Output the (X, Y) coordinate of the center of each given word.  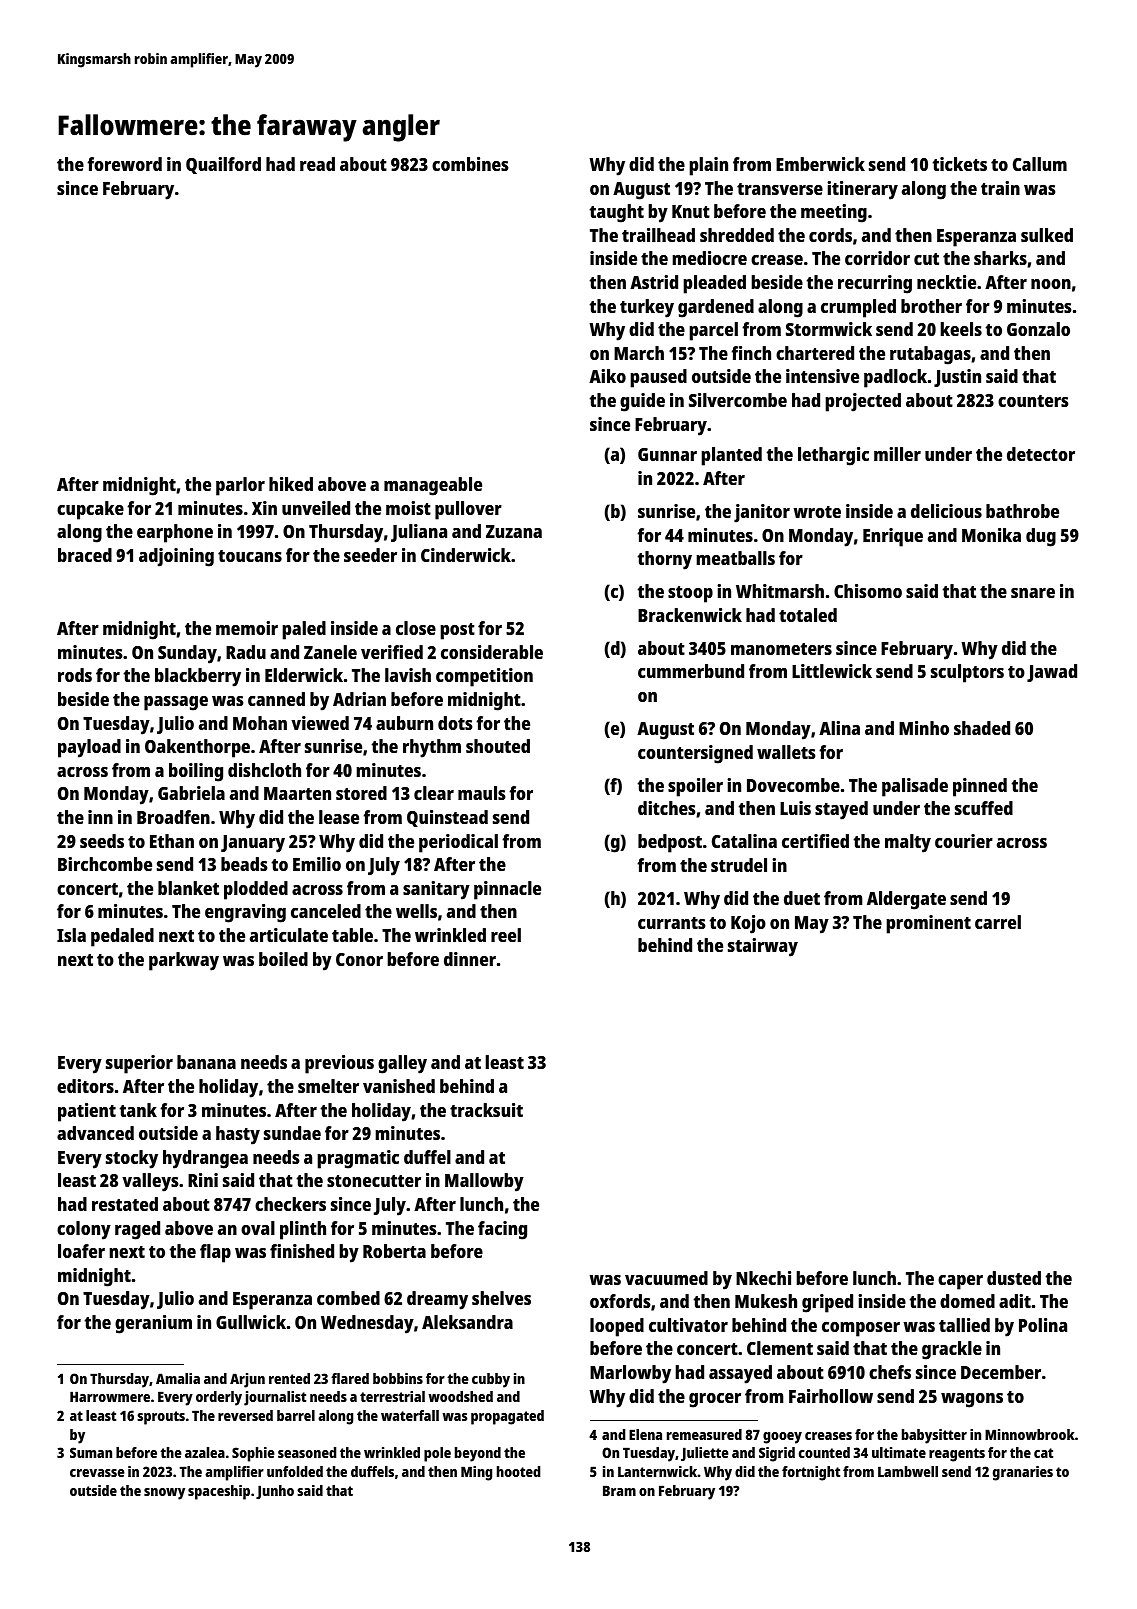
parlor (240, 486)
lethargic (833, 456)
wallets (786, 752)
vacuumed (666, 1278)
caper (960, 1282)
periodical (458, 843)
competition (484, 677)
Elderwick (304, 675)
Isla (71, 935)
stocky (132, 1159)
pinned (980, 787)
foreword (124, 164)
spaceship (219, 1492)
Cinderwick (466, 555)
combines (470, 164)
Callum (1040, 164)
